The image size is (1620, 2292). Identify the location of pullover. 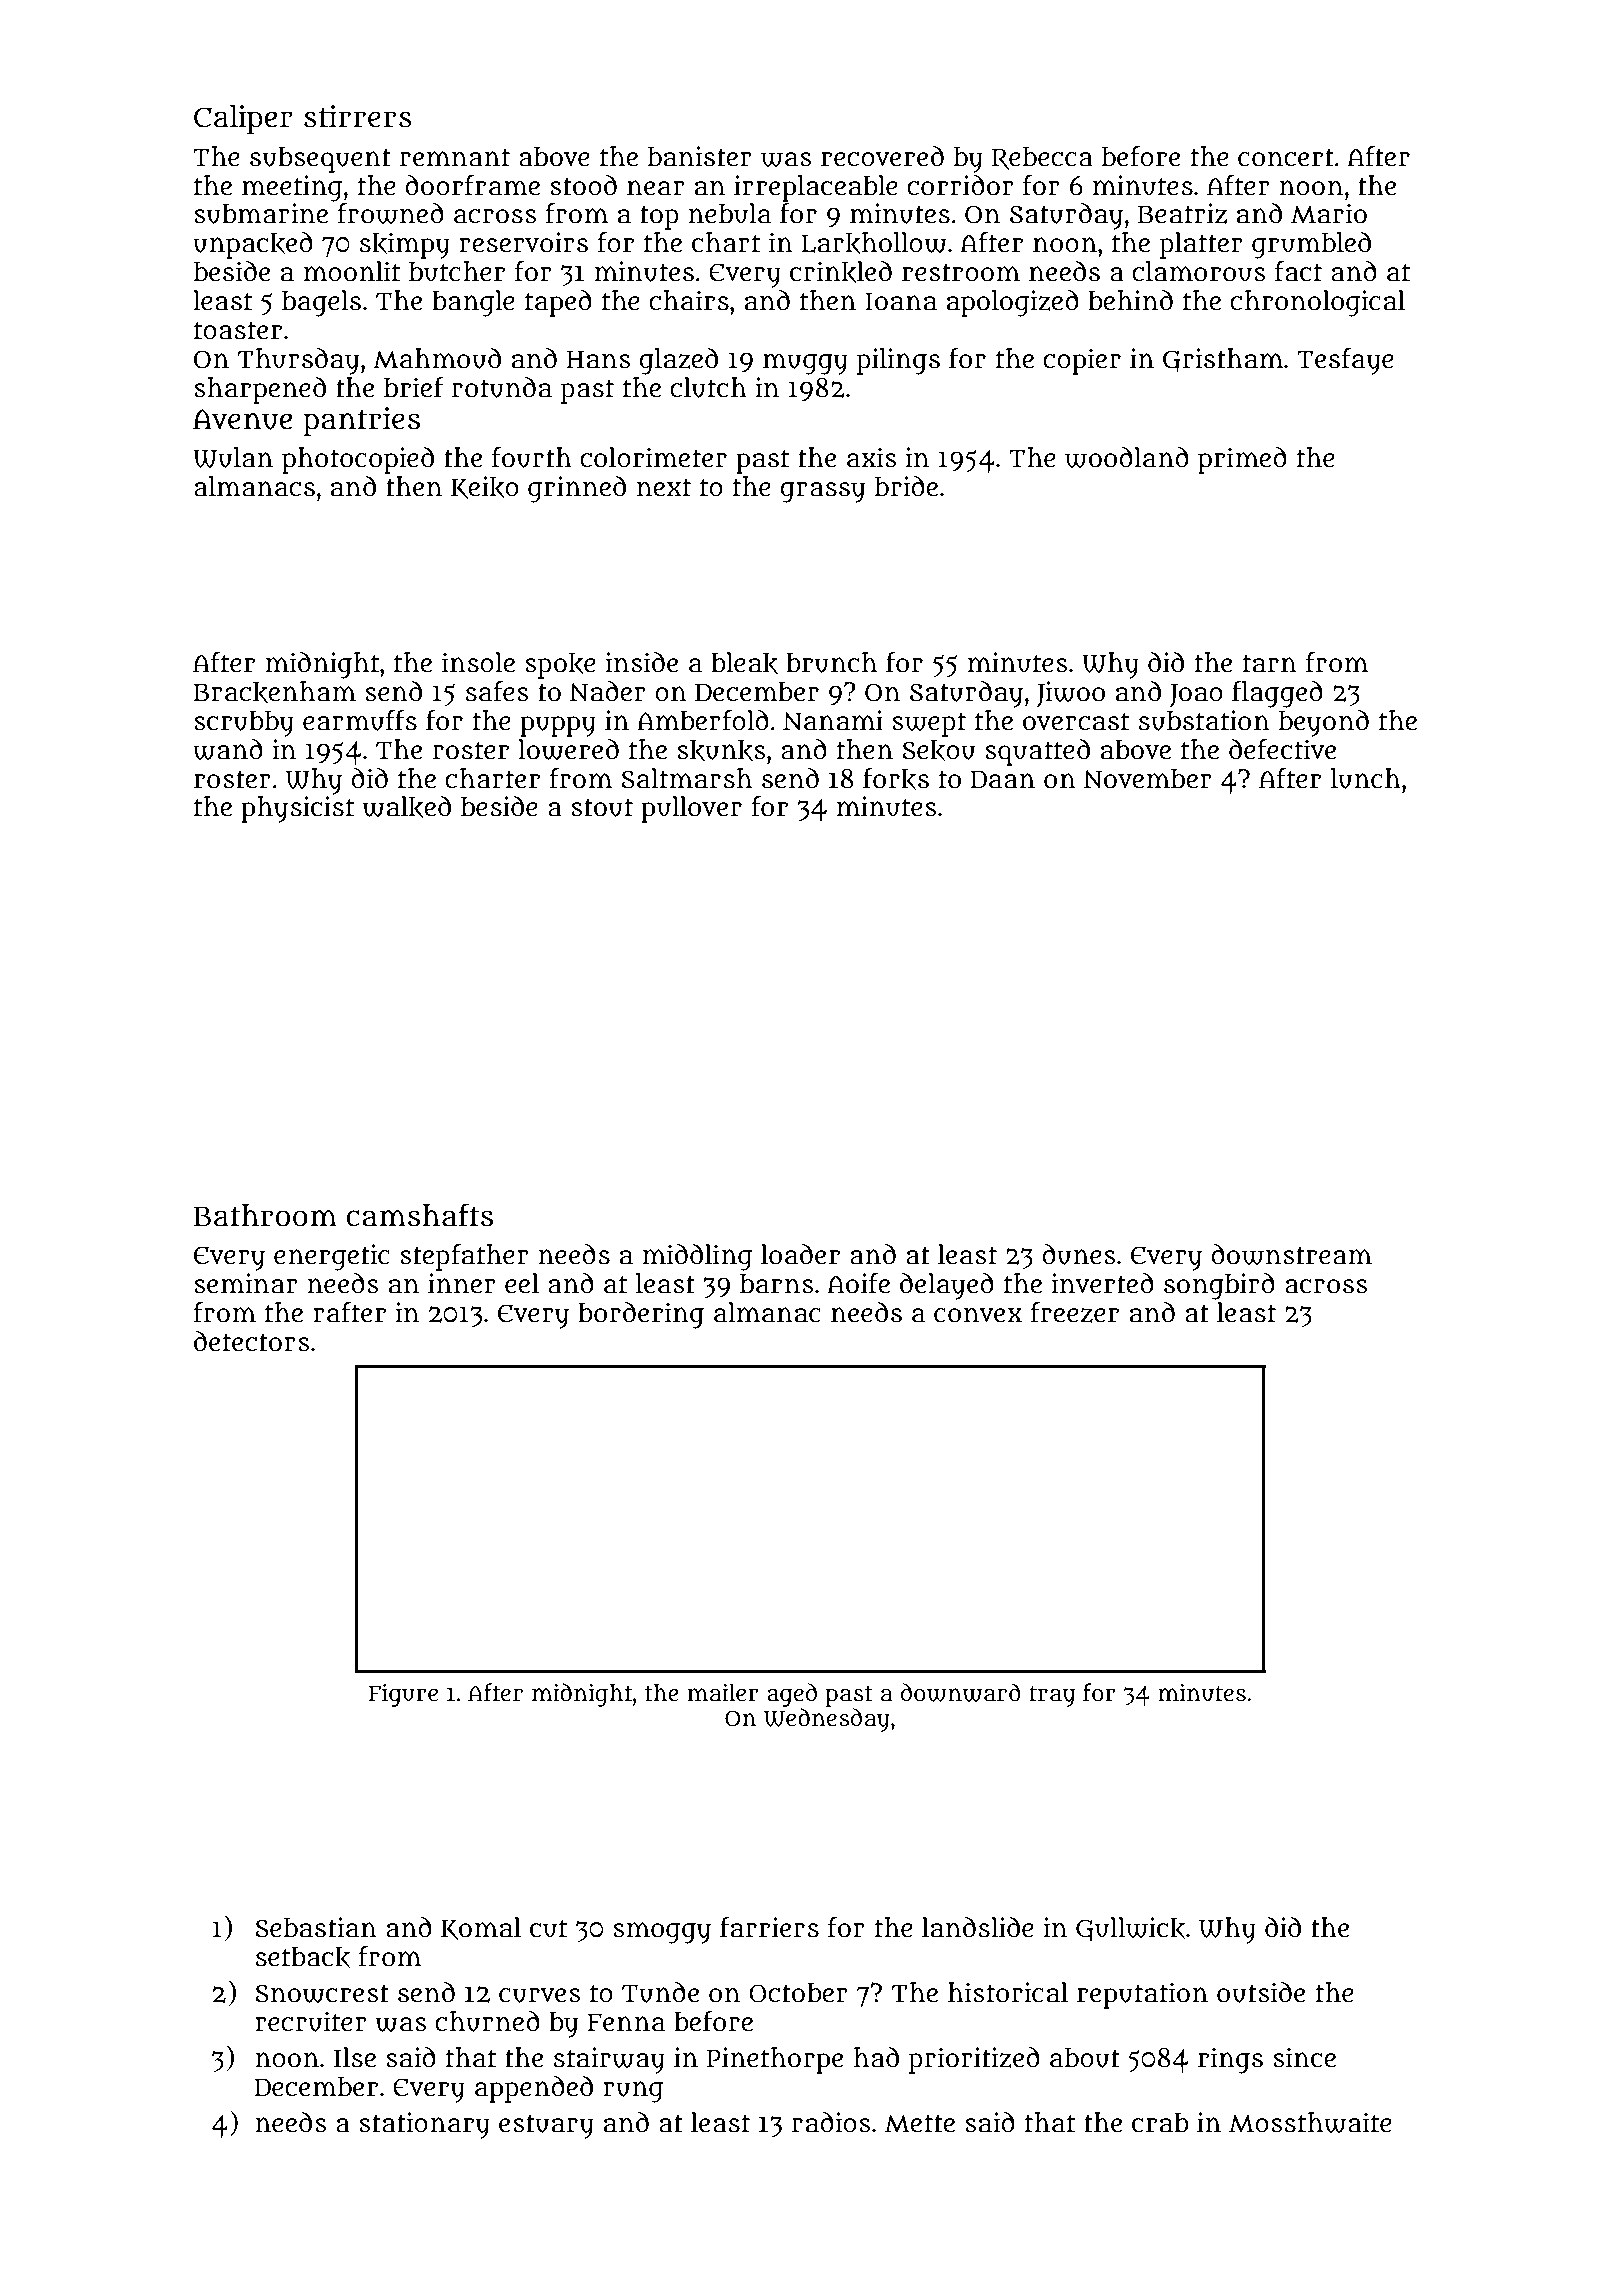
(691, 809).
